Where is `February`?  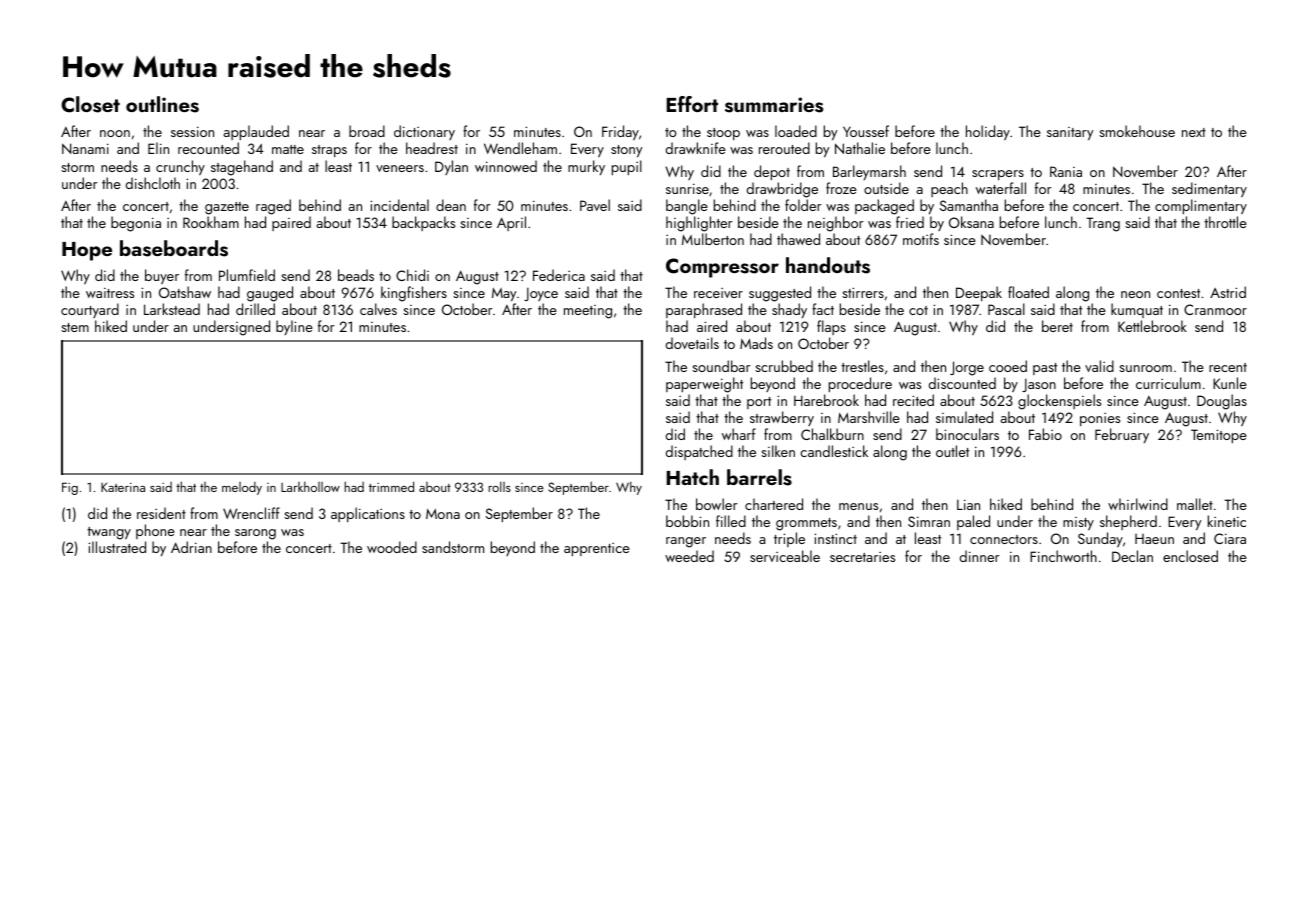
February is located at coordinates (1122, 435).
